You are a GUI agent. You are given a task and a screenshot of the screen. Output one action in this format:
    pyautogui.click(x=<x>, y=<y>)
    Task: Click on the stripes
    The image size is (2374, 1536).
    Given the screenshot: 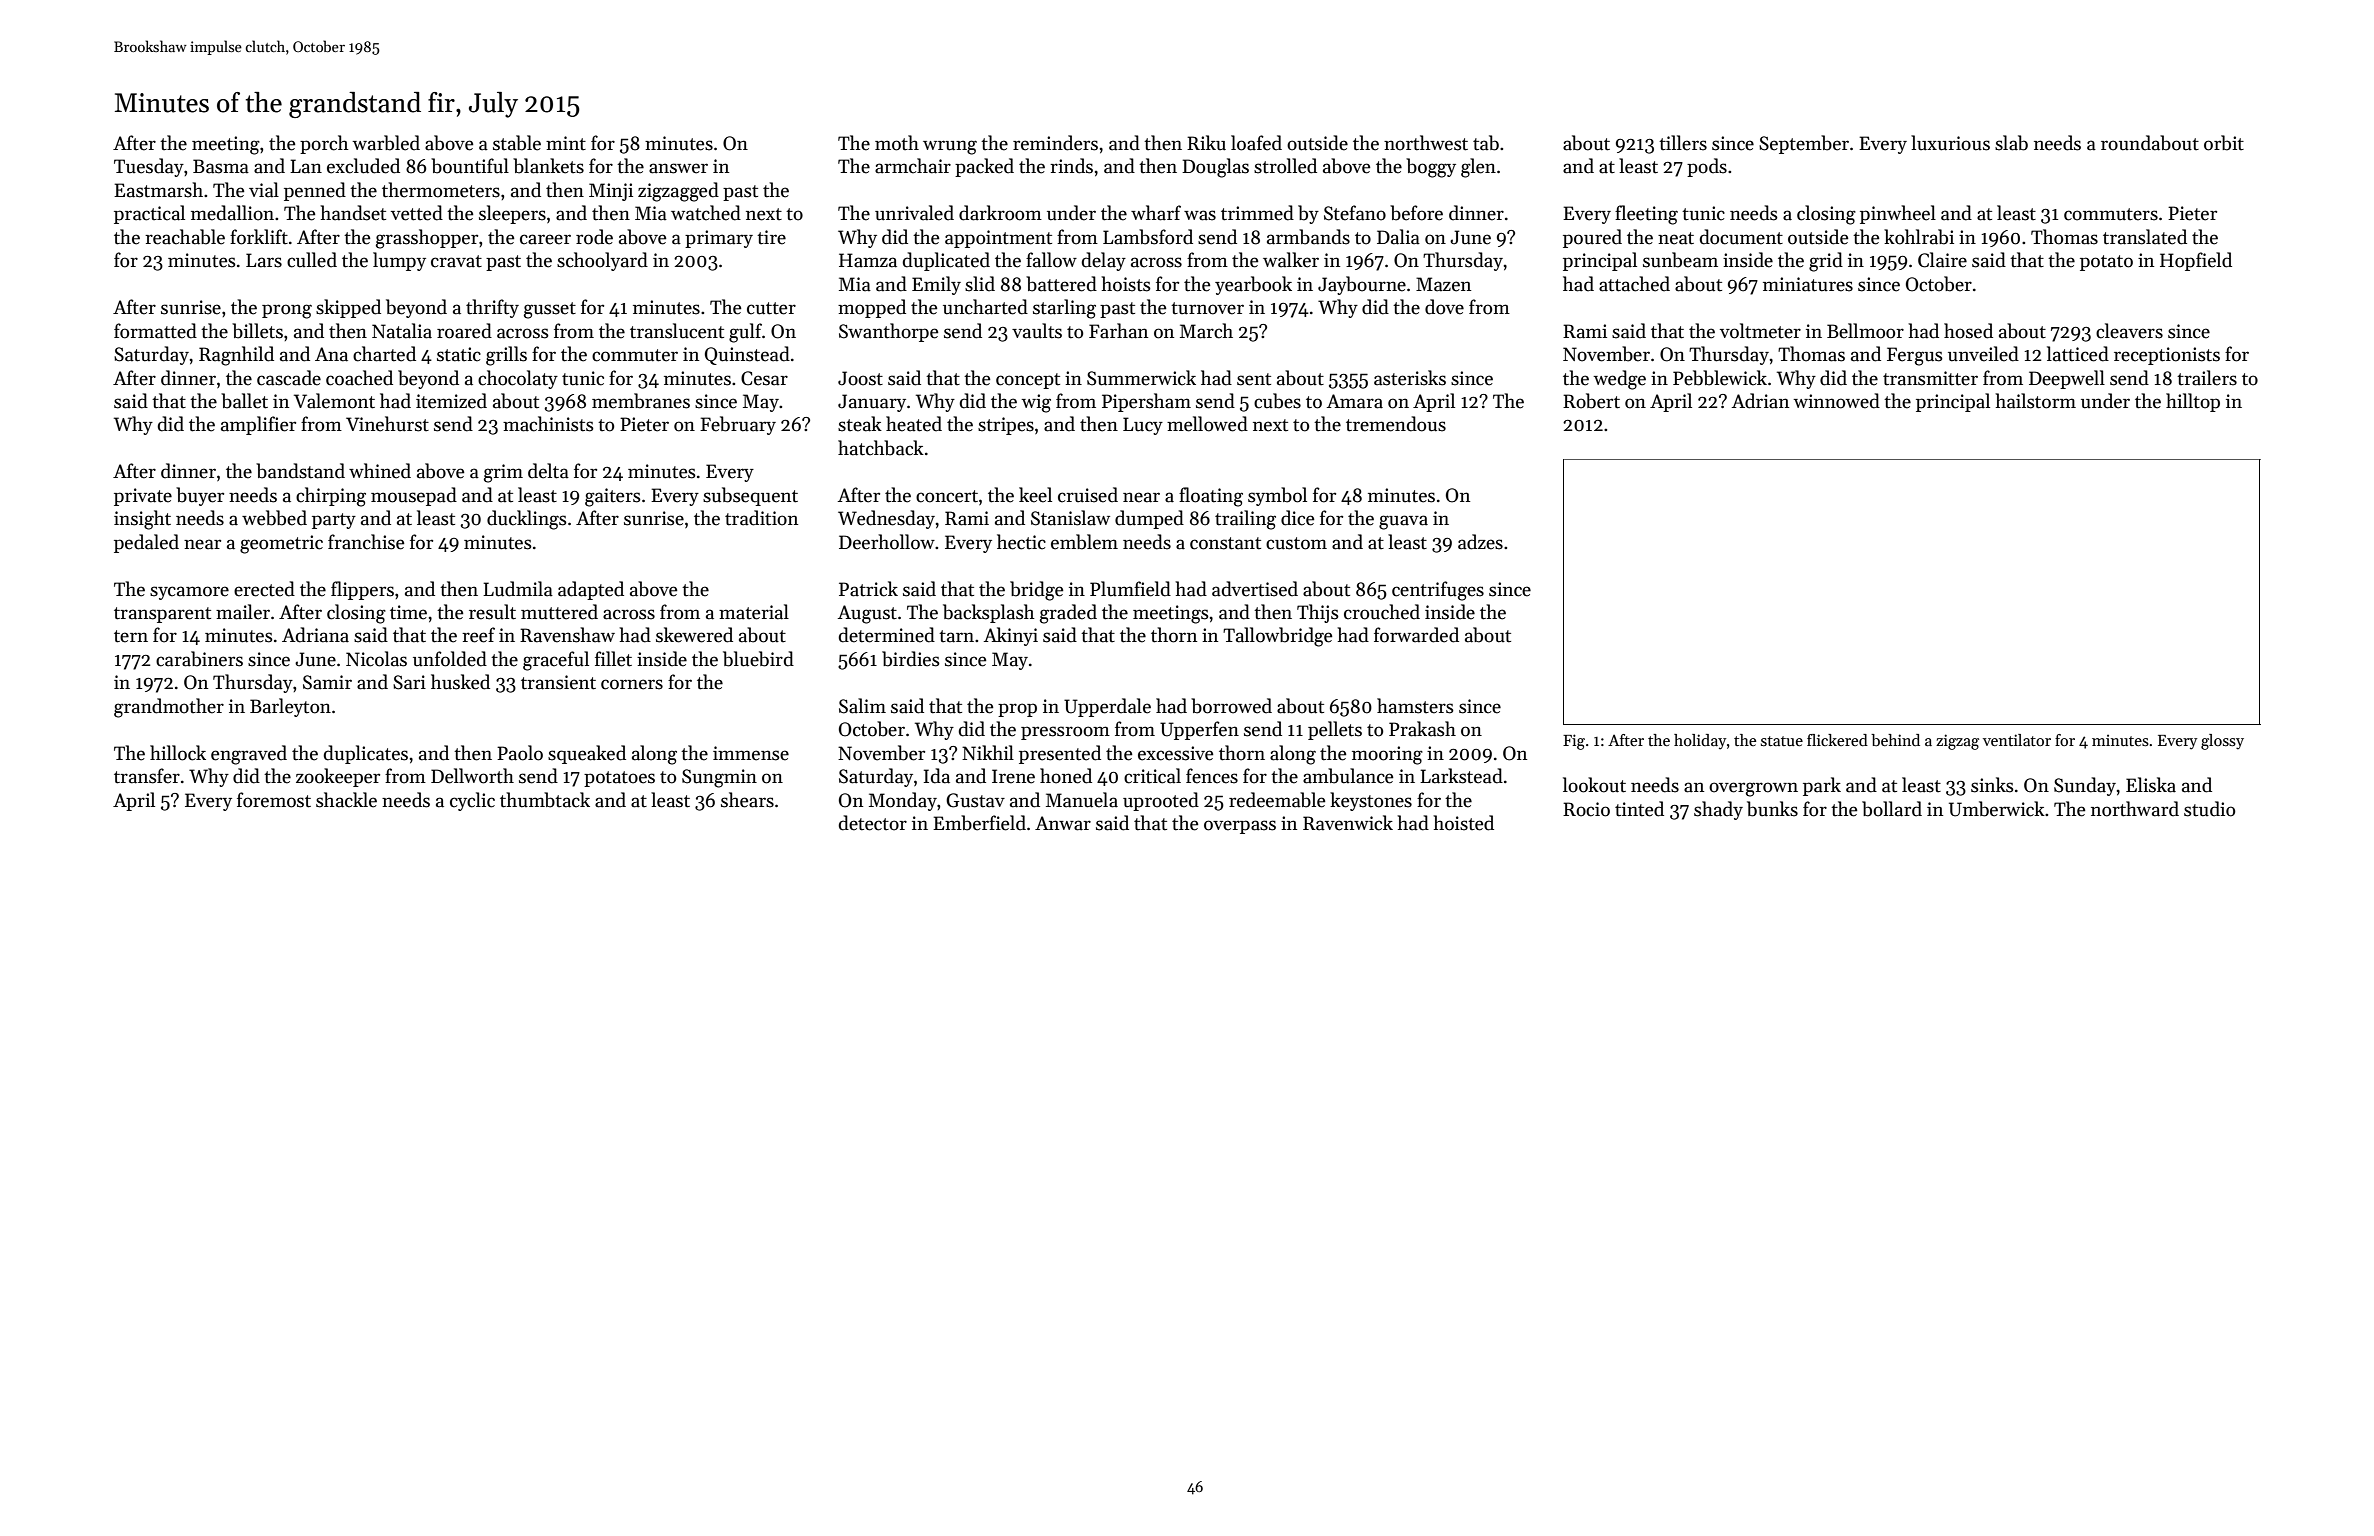 What is the action you would take?
    pyautogui.click(x=1006, y=426)
